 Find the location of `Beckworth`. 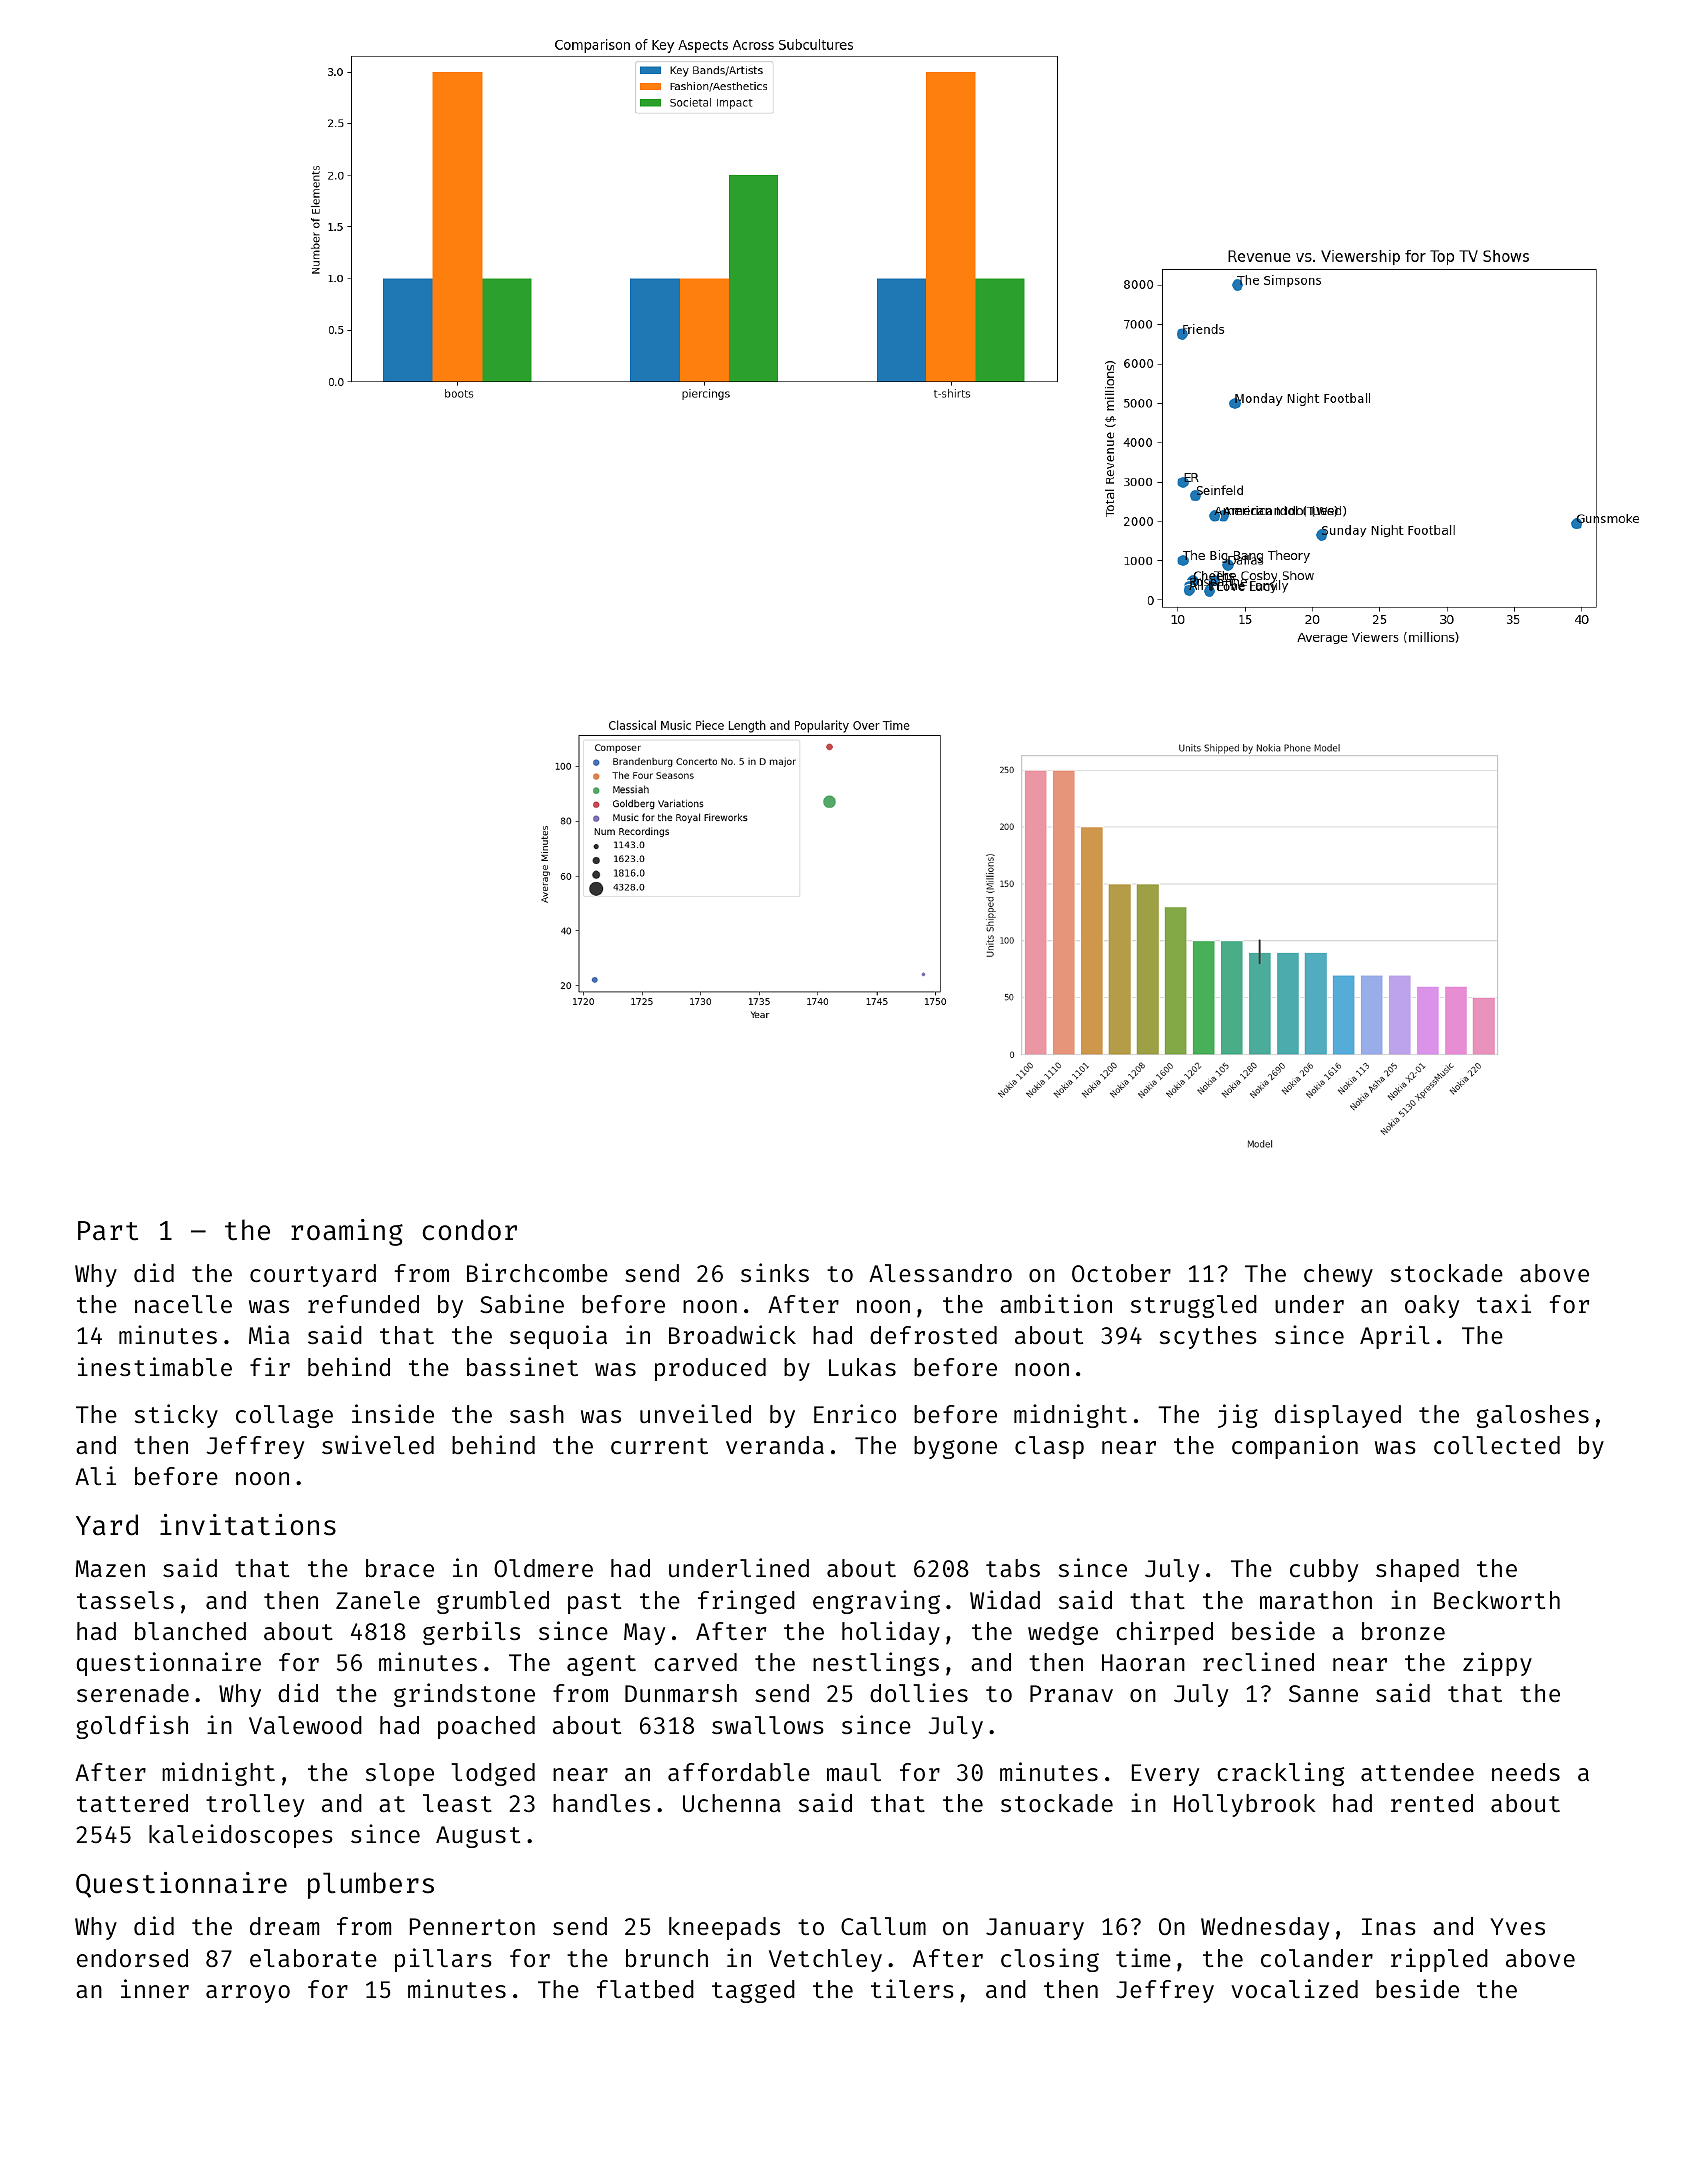

Beckworth is located at coordinates (1497, 1600).
